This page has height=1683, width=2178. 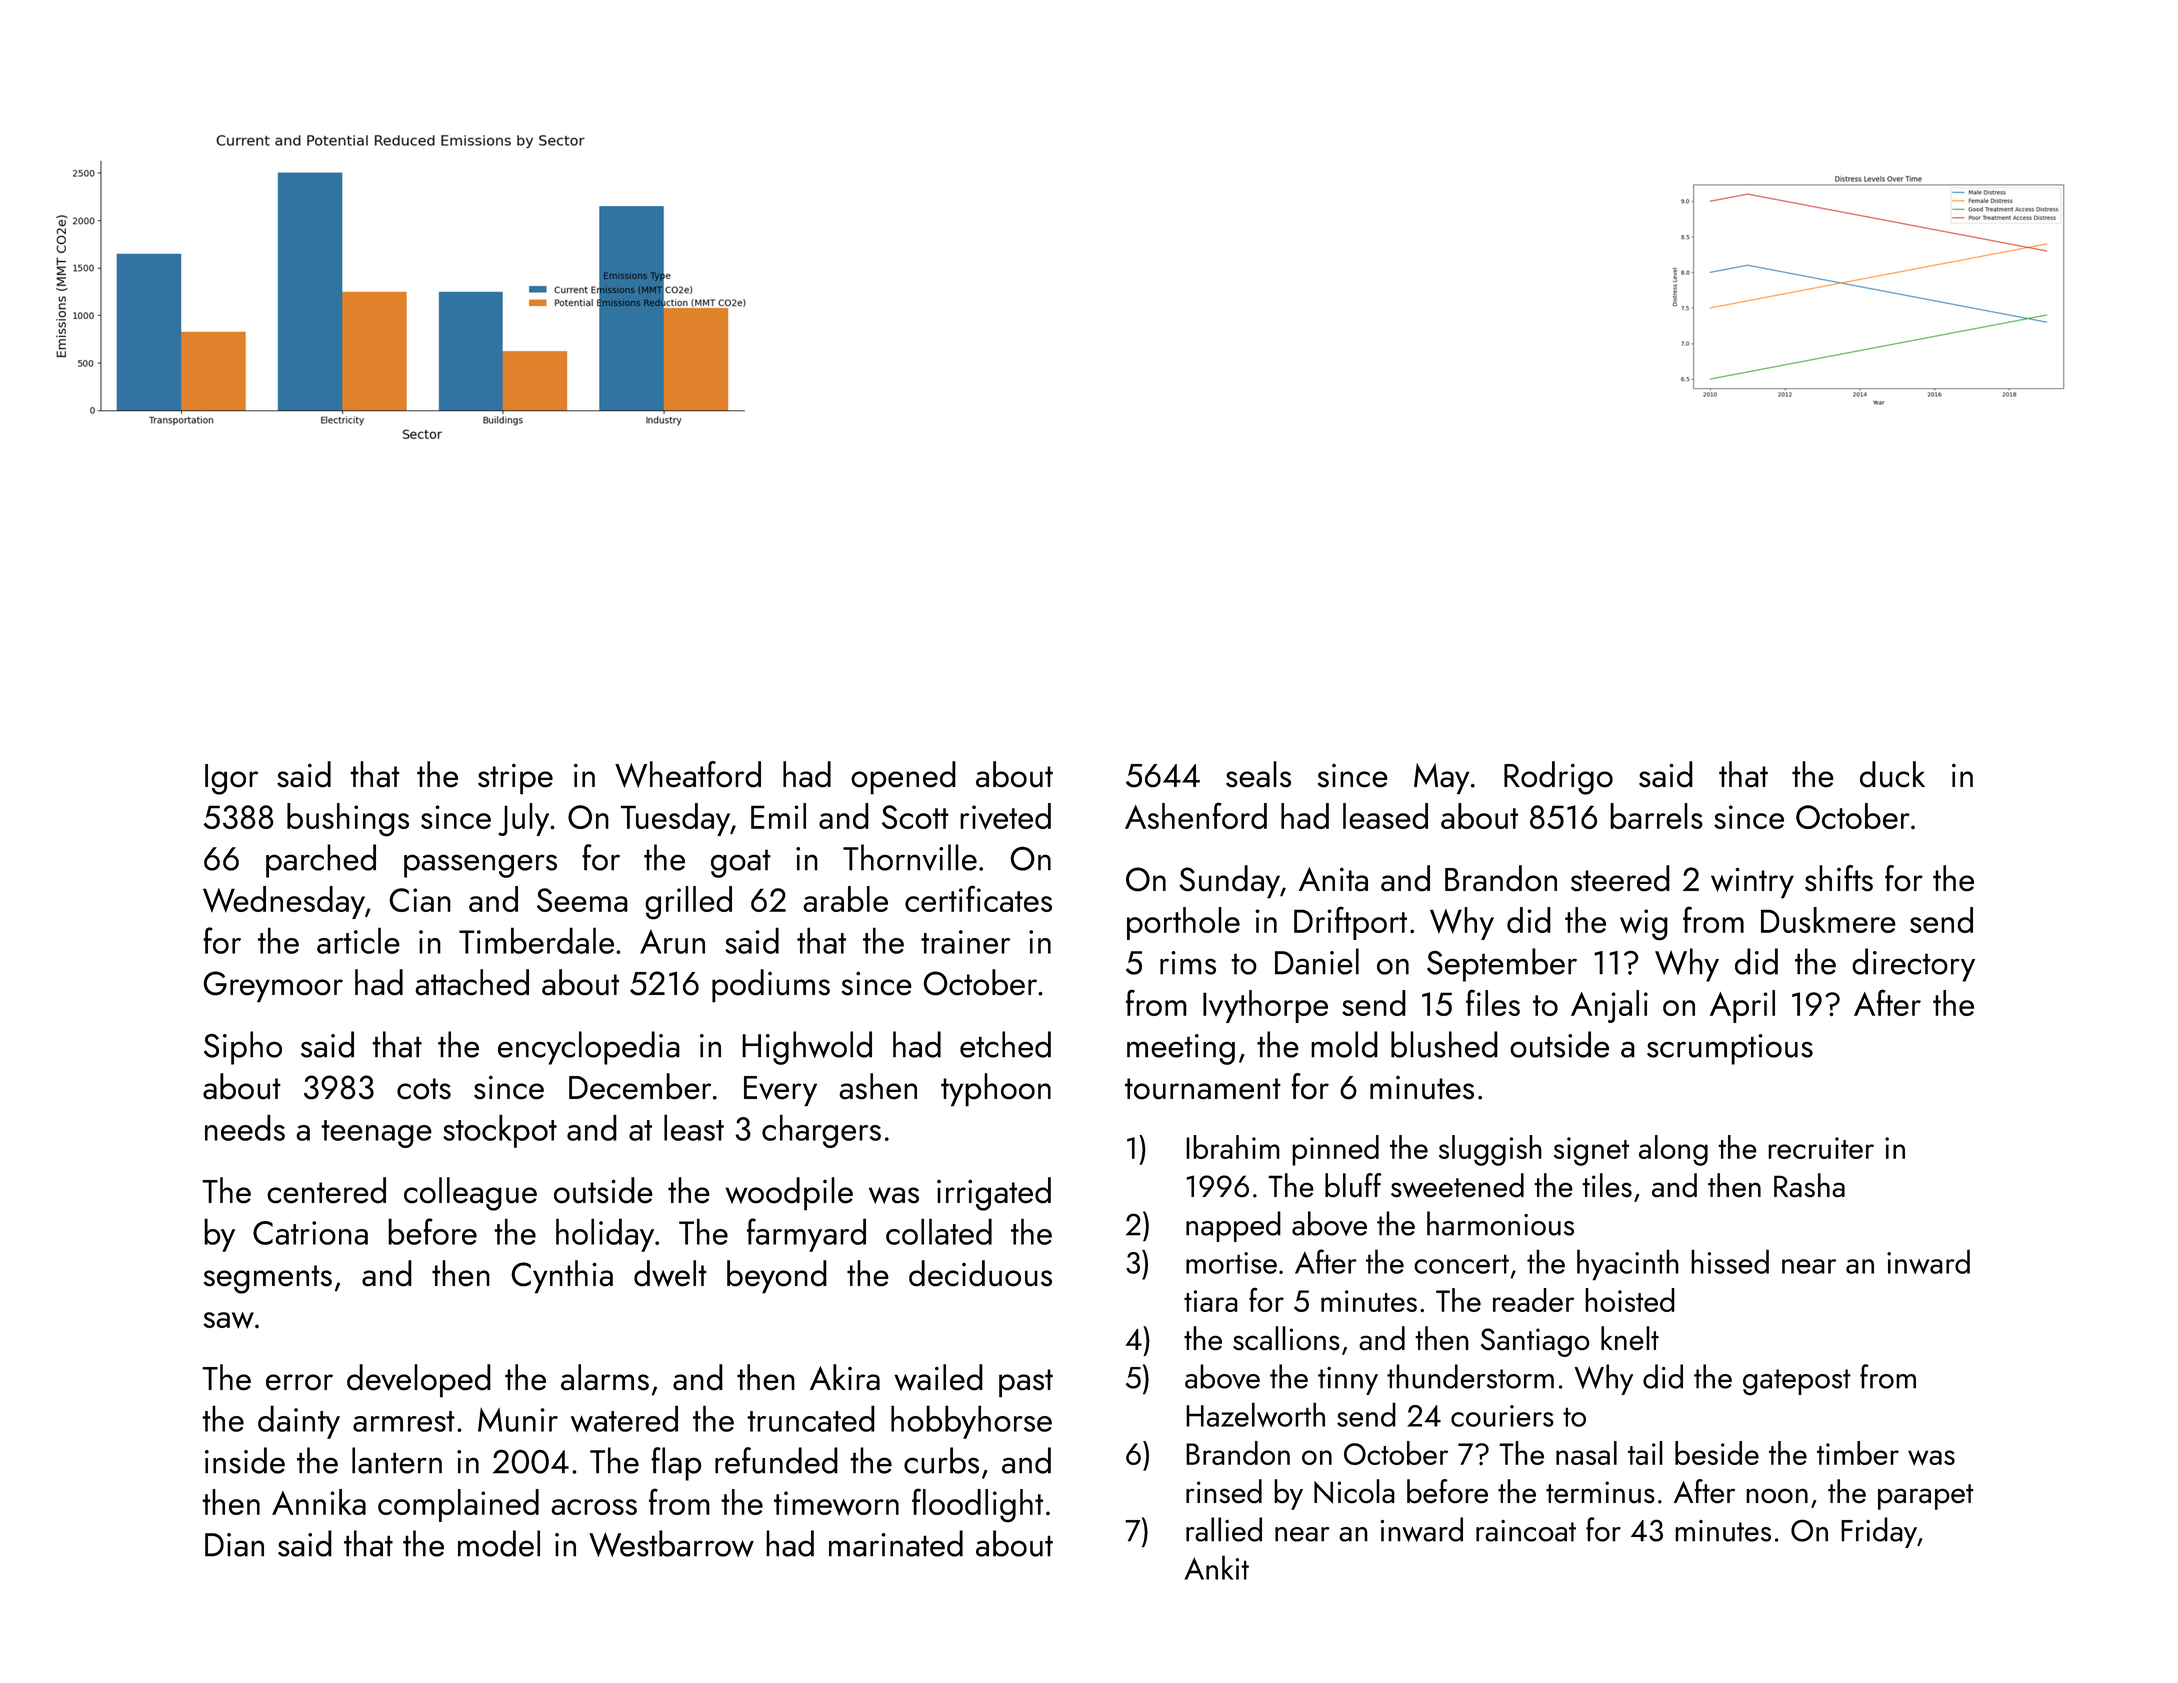 I want to click on Westbarrow, so click(x=671, y=1543).
